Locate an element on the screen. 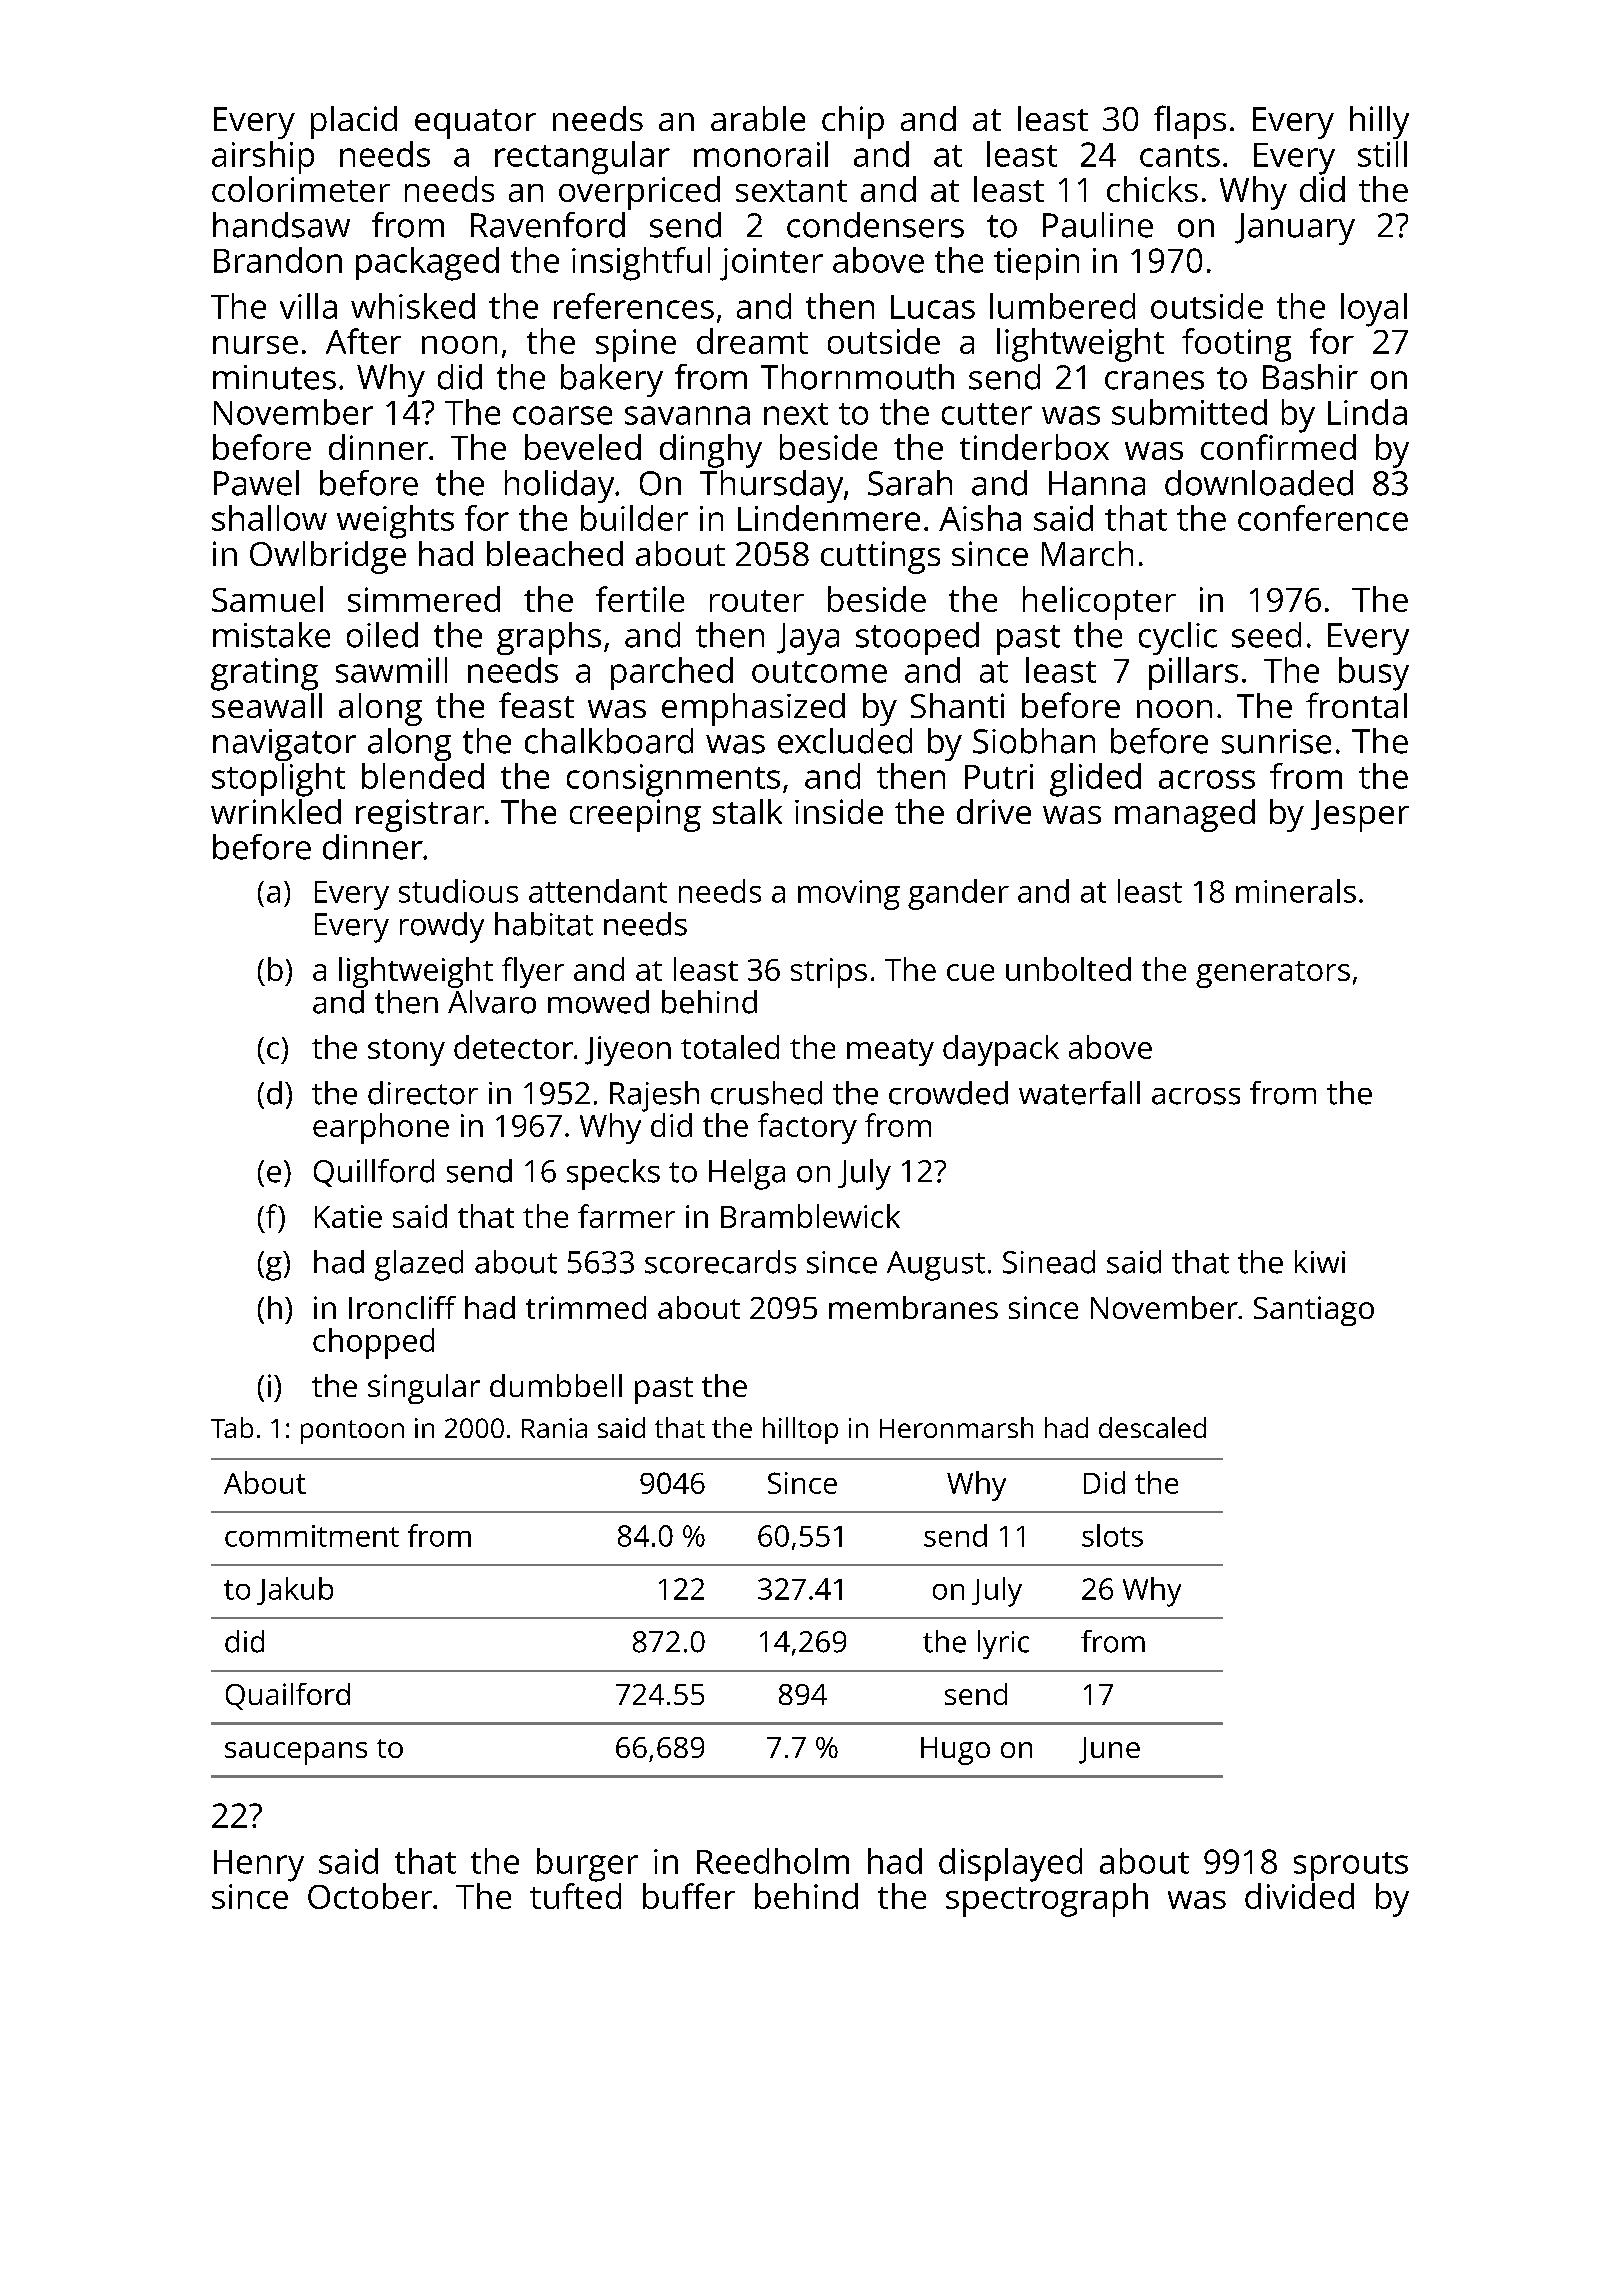 The width and height of the screenshot is (1620, 2292). Hugo is located at coordinates (955, 1751).
